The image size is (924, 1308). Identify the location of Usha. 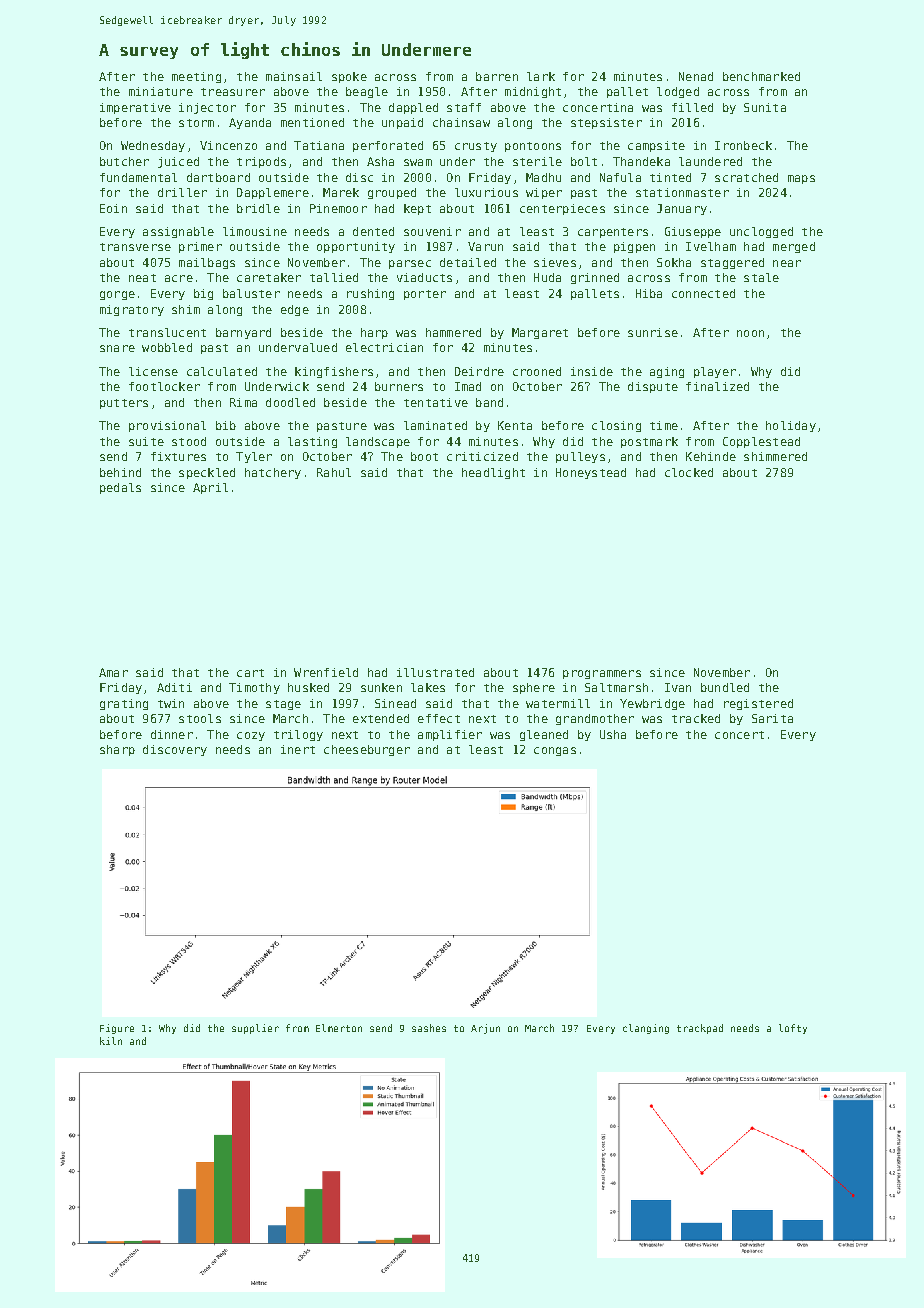
(613, 734).
